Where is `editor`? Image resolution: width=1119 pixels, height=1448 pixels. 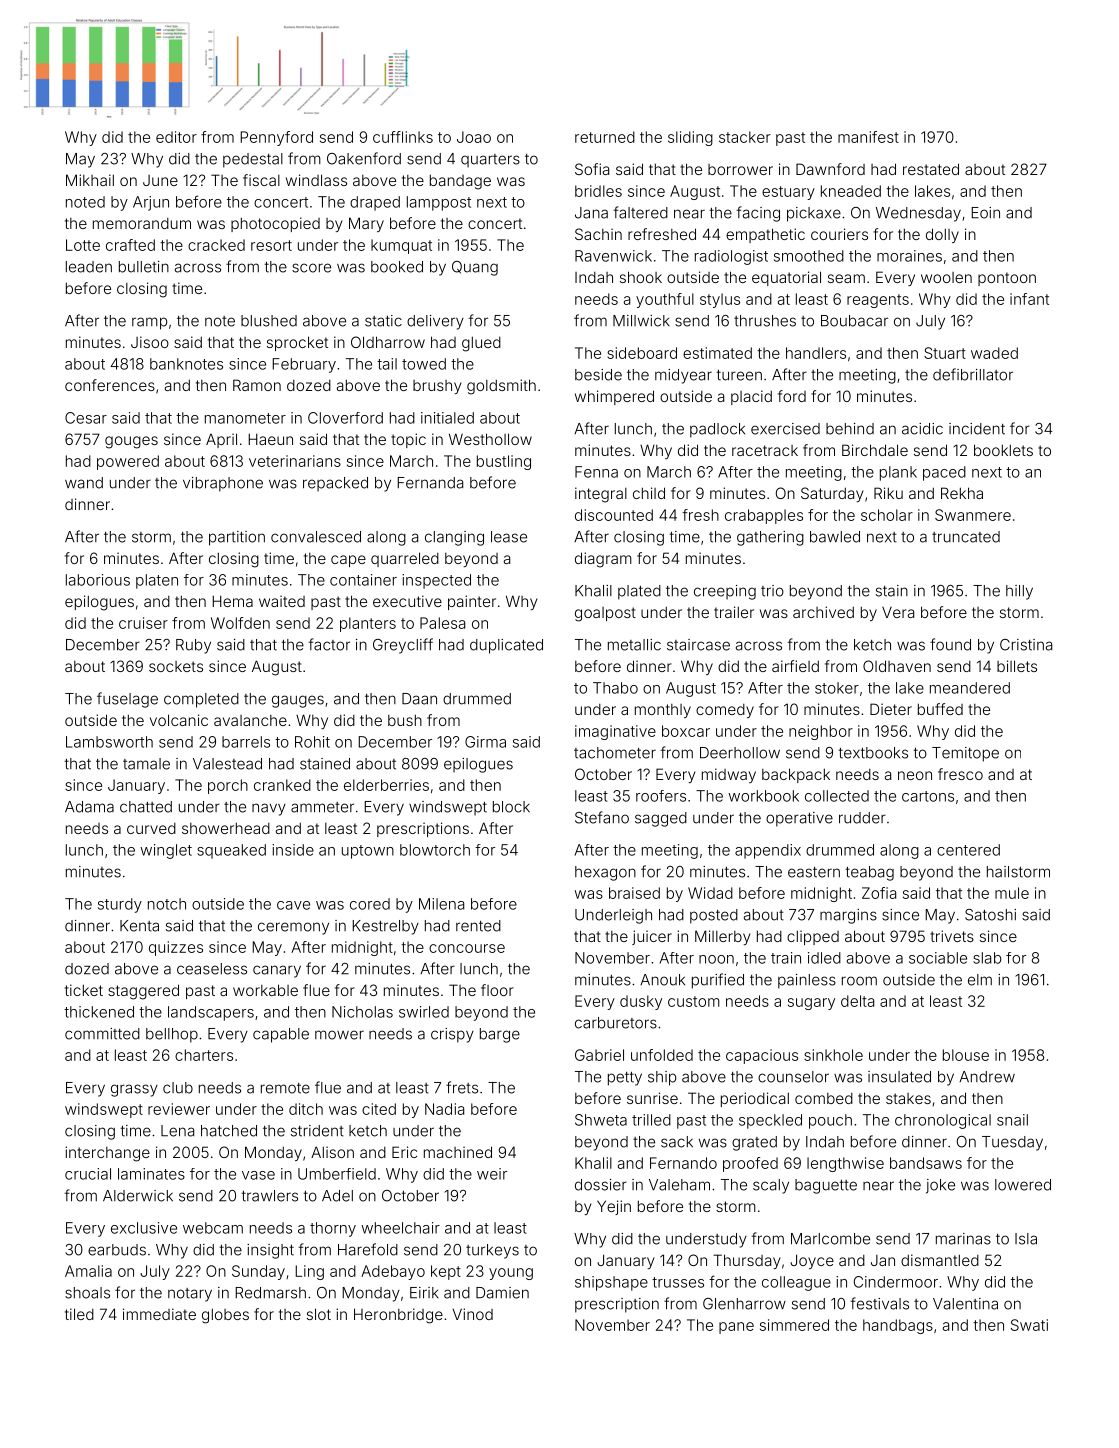
editor is located at coordinates (176, 137).
